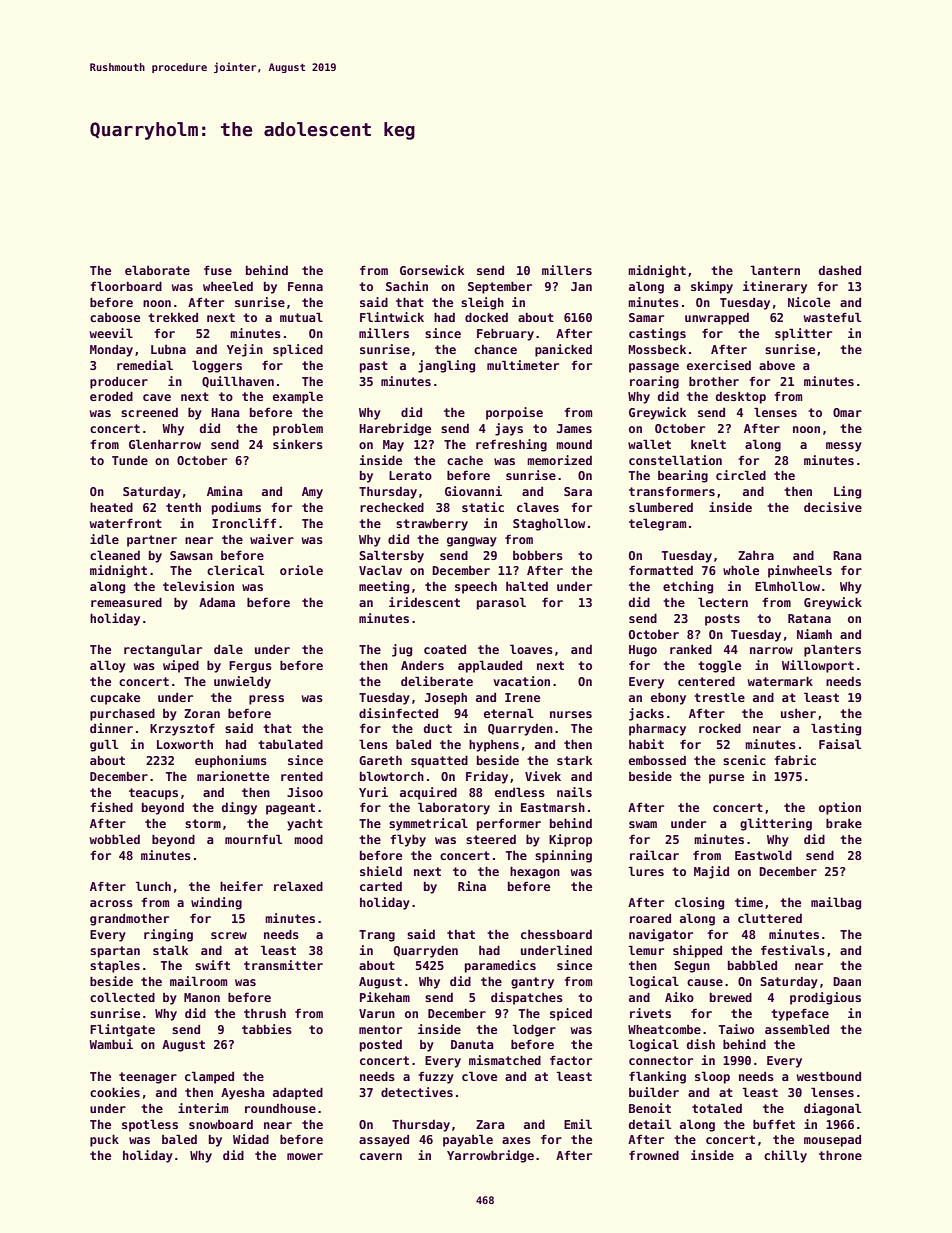 The width and height of the screenshot is (952, 1233). What do you see at coordinates (775, 270) in the screenshot?
I see `lantern` at bounding box center [775, 270].
